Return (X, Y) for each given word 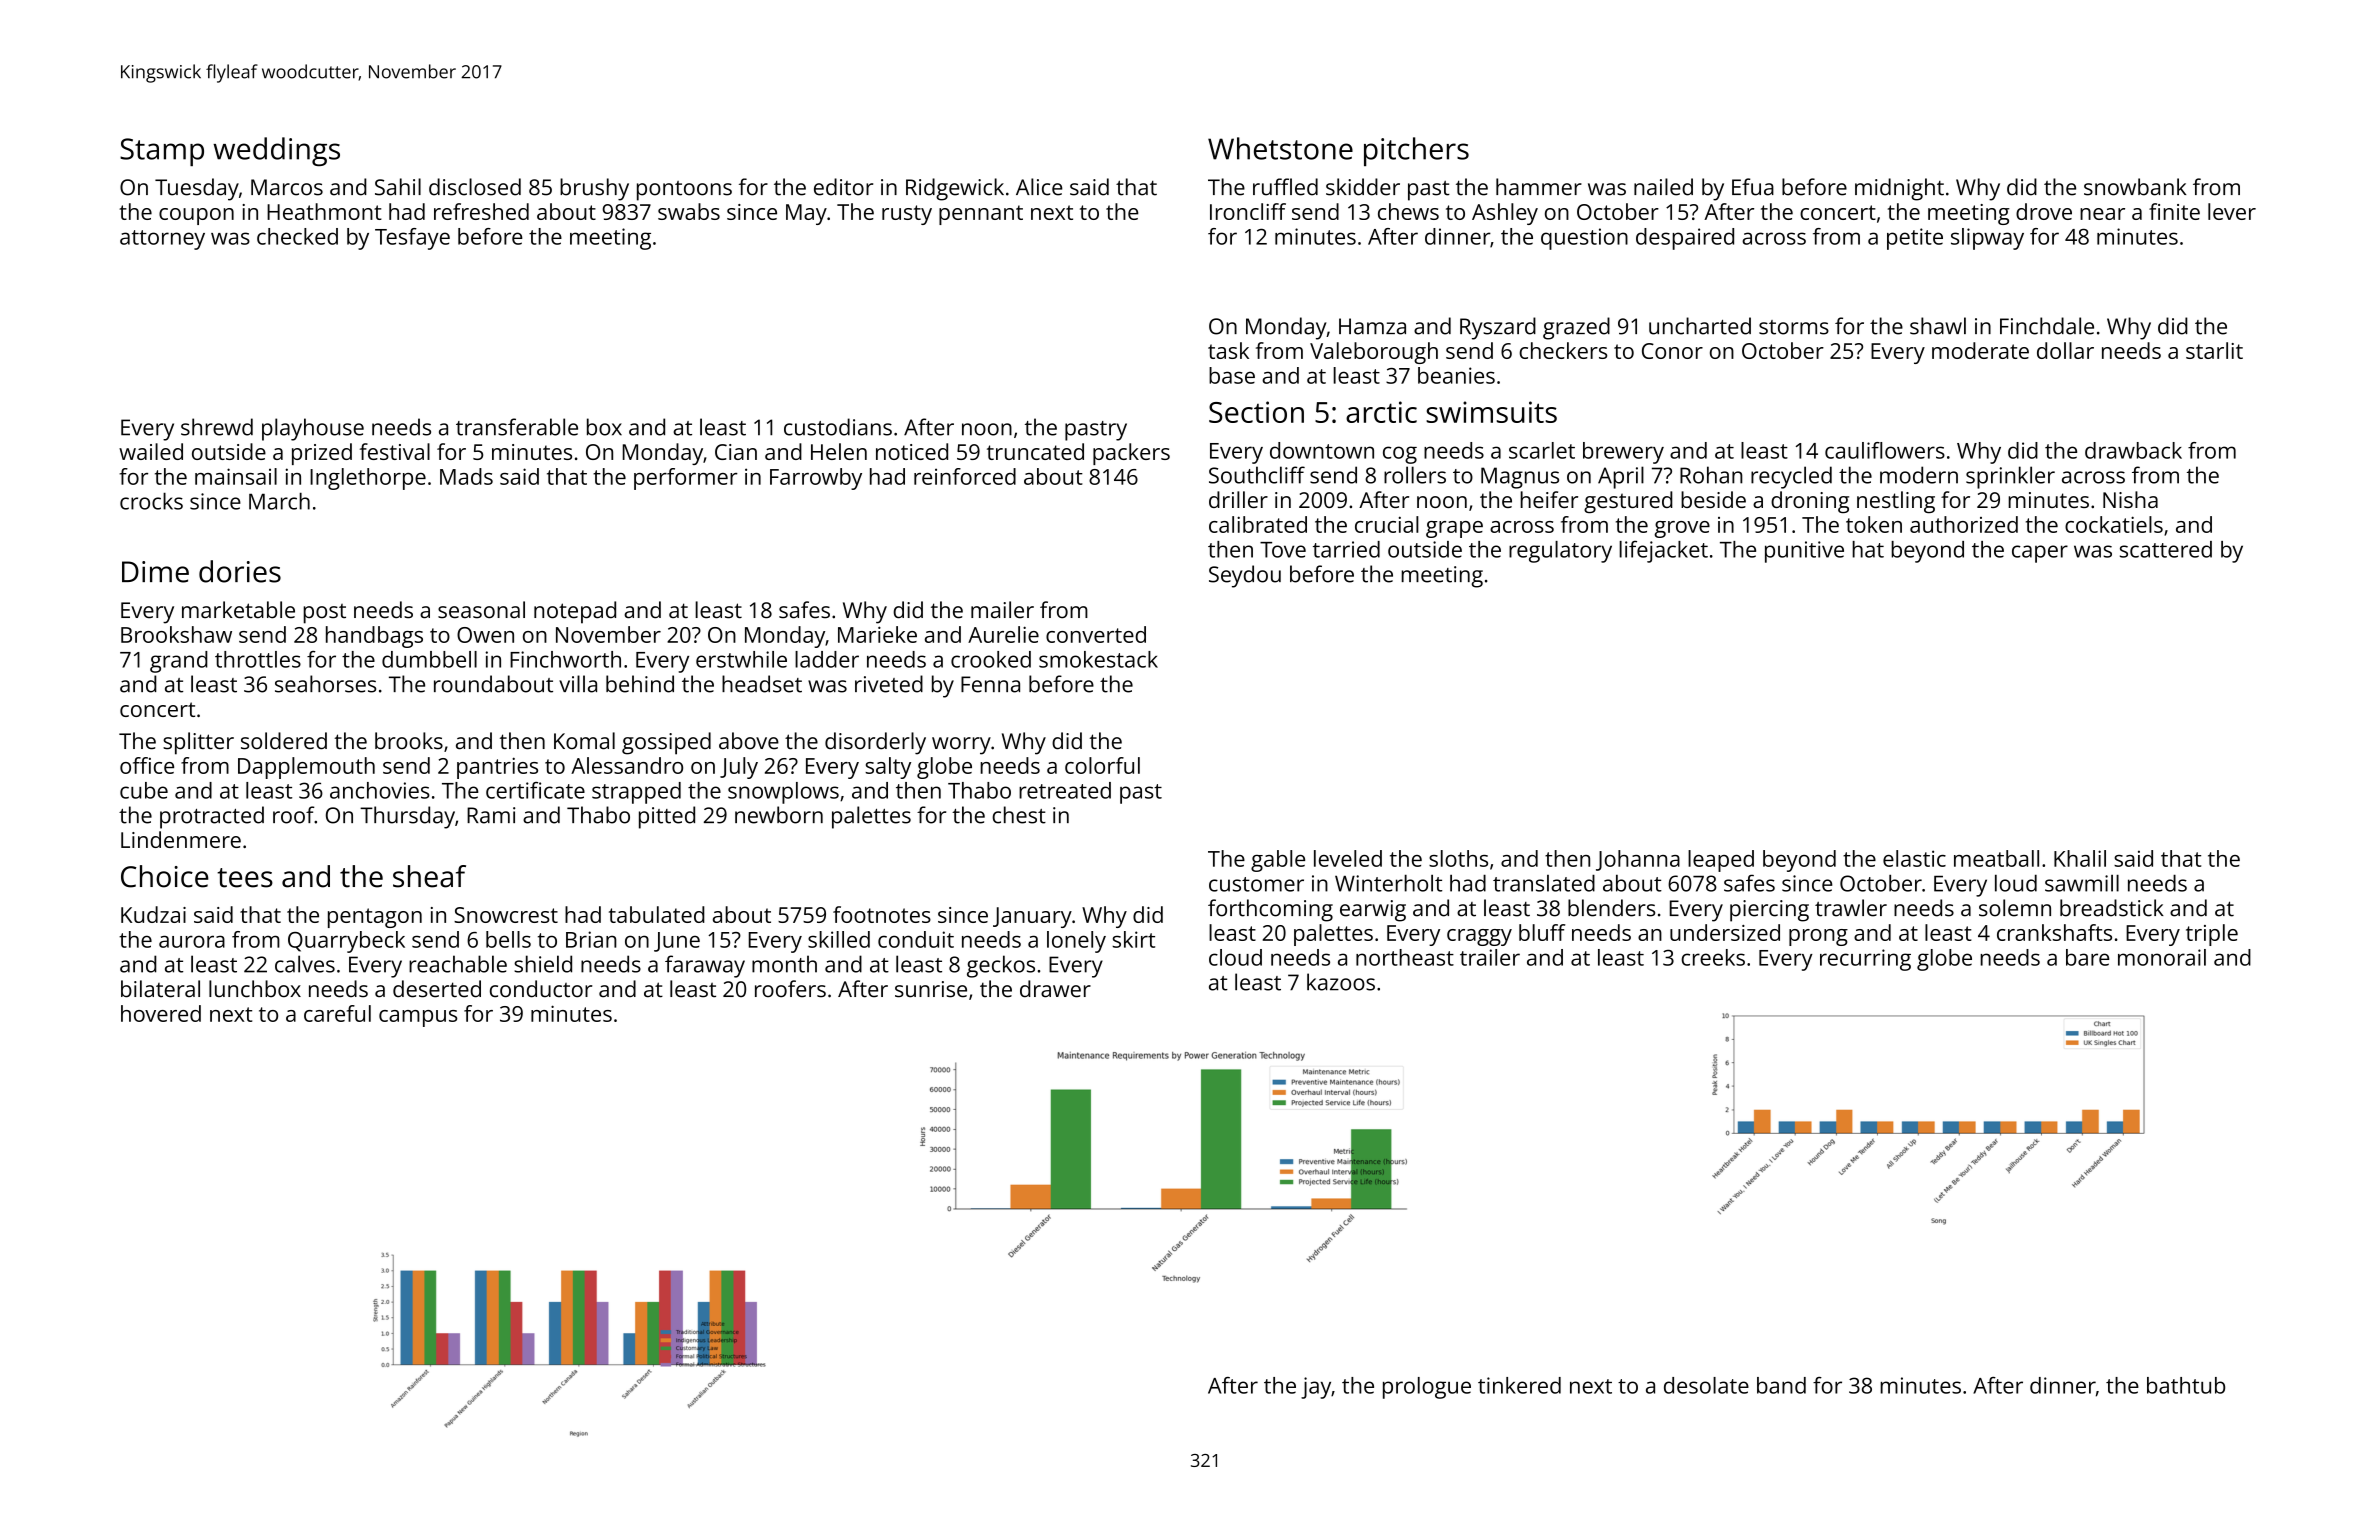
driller (1238, 499)
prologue (1427, 1388)
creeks (1713, 957)
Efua (1753, 187)
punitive (1804, 552)
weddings (276, 151)
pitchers (1416, 151)
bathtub (2186, 1385)
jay (1316, 1388)
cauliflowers (1885, 450)
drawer (1055, 989)
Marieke (877, 634)
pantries (497, 768)
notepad (575, 612)
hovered (161, 1013)
